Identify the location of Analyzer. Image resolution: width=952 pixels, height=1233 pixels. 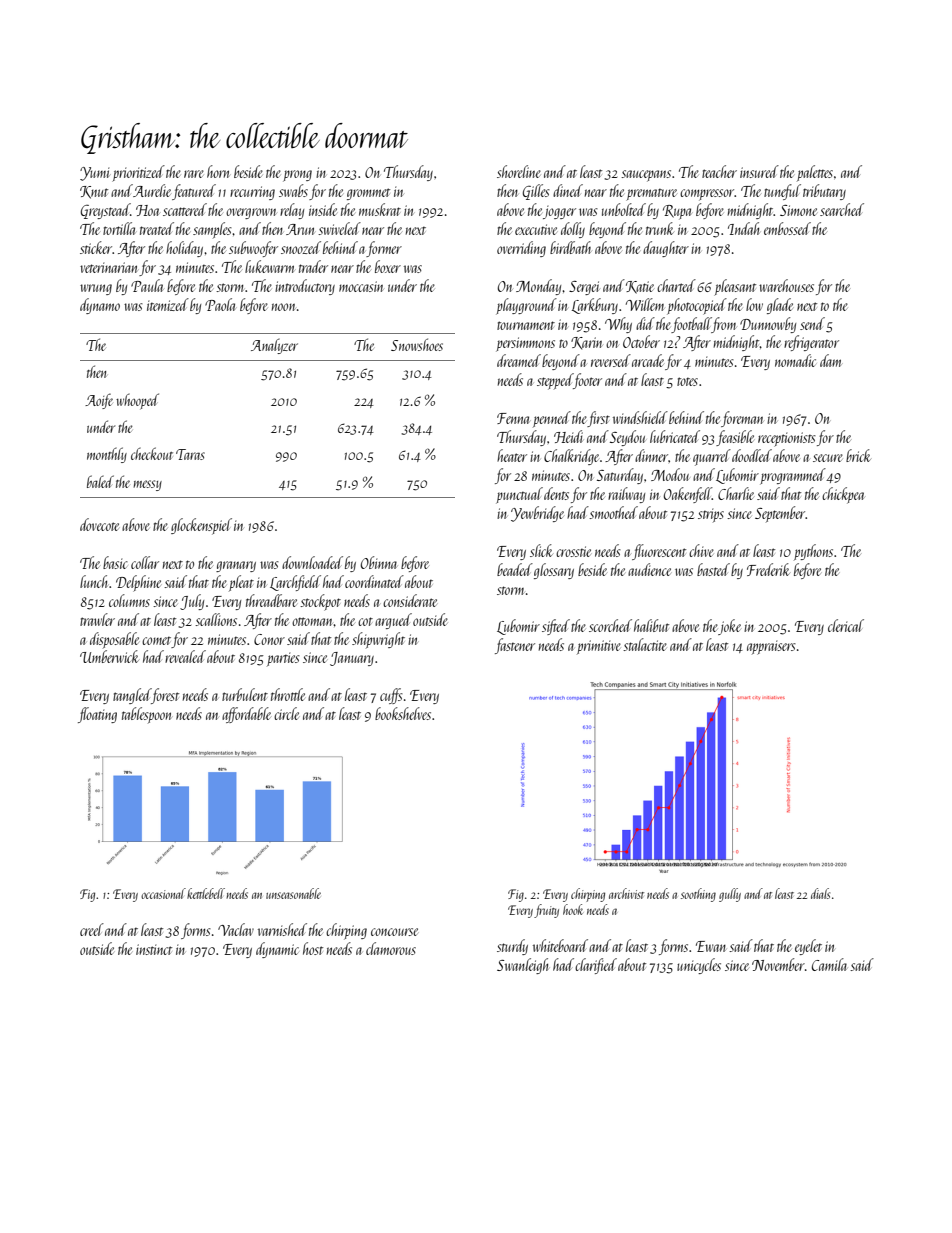
(274, 346).
